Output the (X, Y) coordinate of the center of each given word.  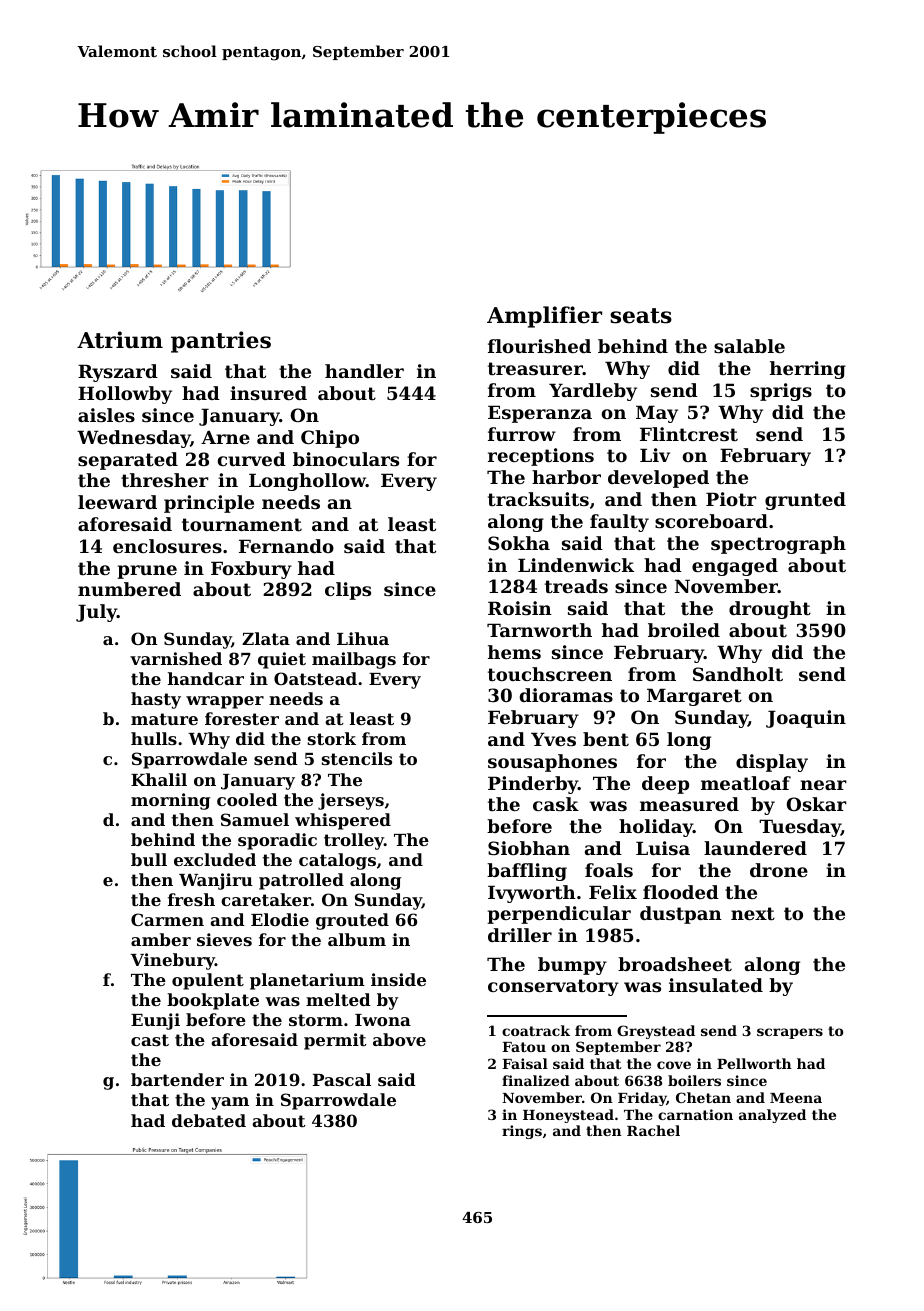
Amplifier (544, 317)
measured (689, 804)
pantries (221, 342)
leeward (117, 502)
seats (641, 316)
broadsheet (675, 964)
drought (770, 610)
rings (522, 1132)
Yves (553, 739)
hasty (156, 700)
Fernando (286, 546)
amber (161, 939)
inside (398, 979)
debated (209, 1120)
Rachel (653, 1130)
